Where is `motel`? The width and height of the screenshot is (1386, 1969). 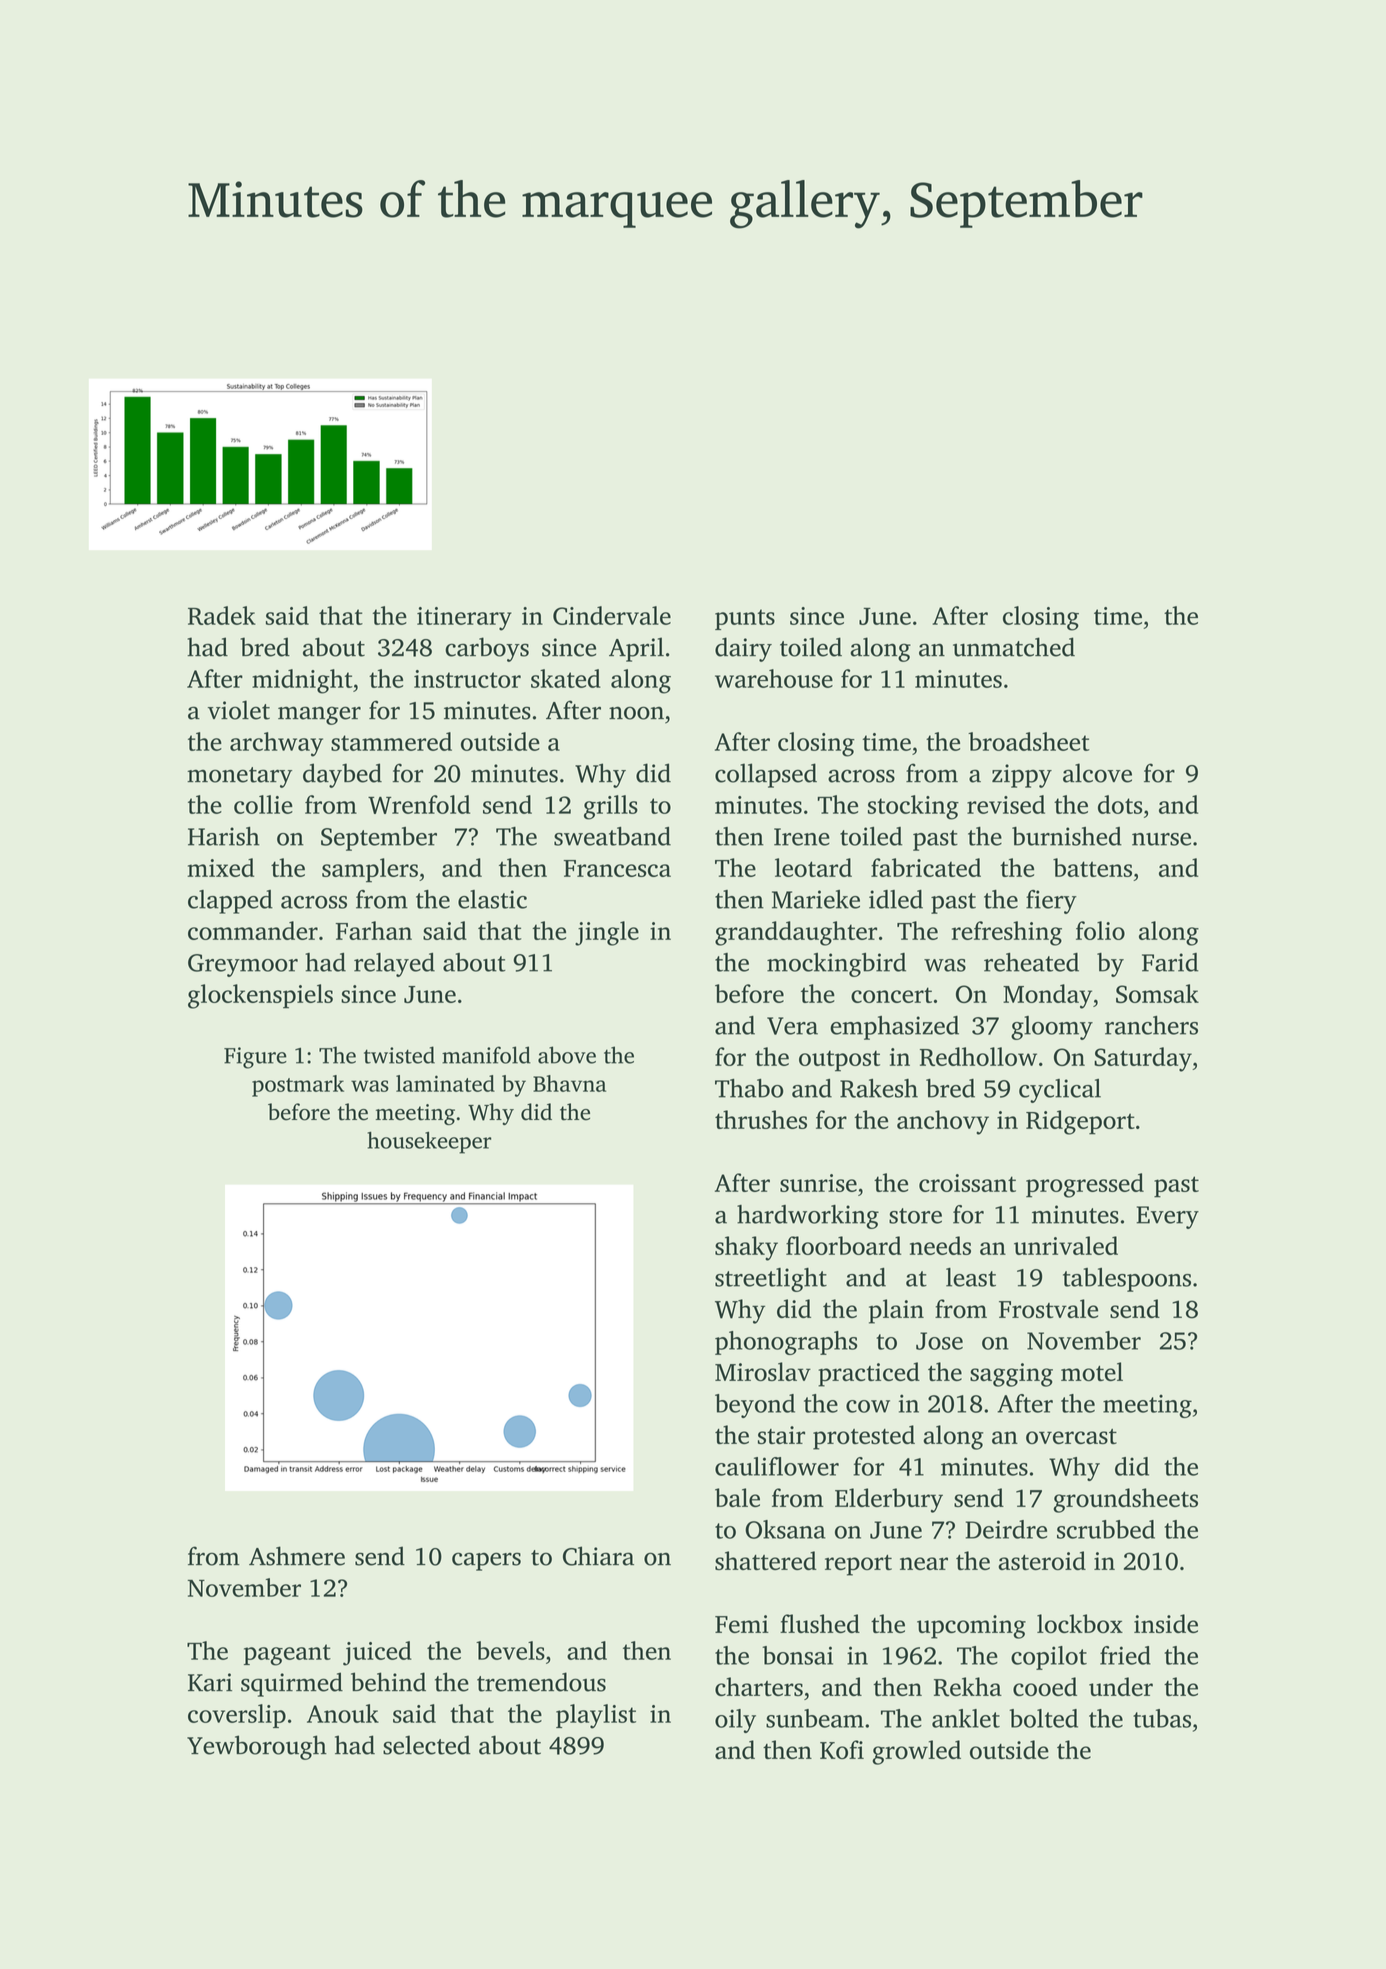 motel is located at coordinates (1092, 1371).
